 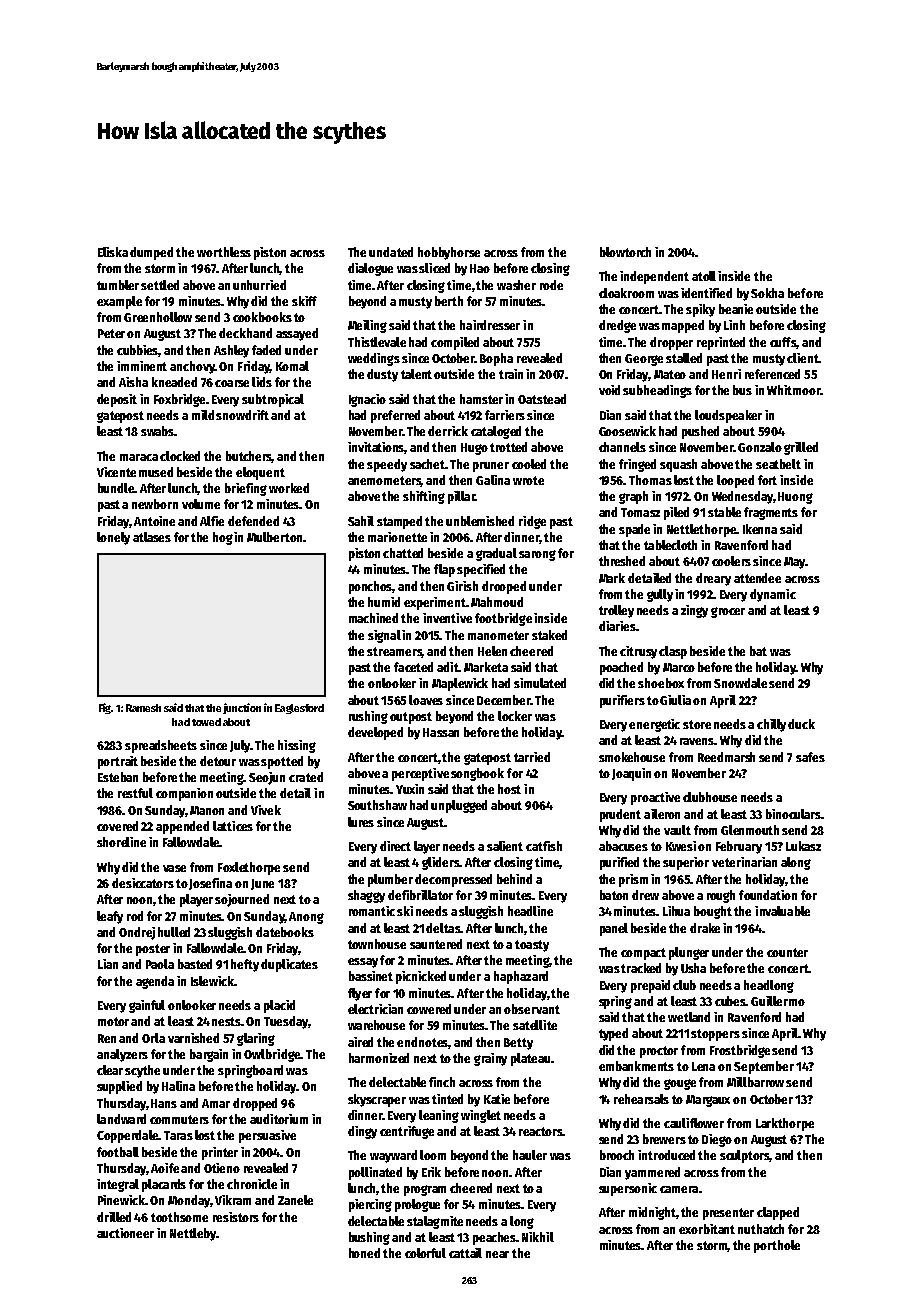 What do you see at coordinates (201, 504) in the image?
I see `volume` at bounding box center [201, 504].
